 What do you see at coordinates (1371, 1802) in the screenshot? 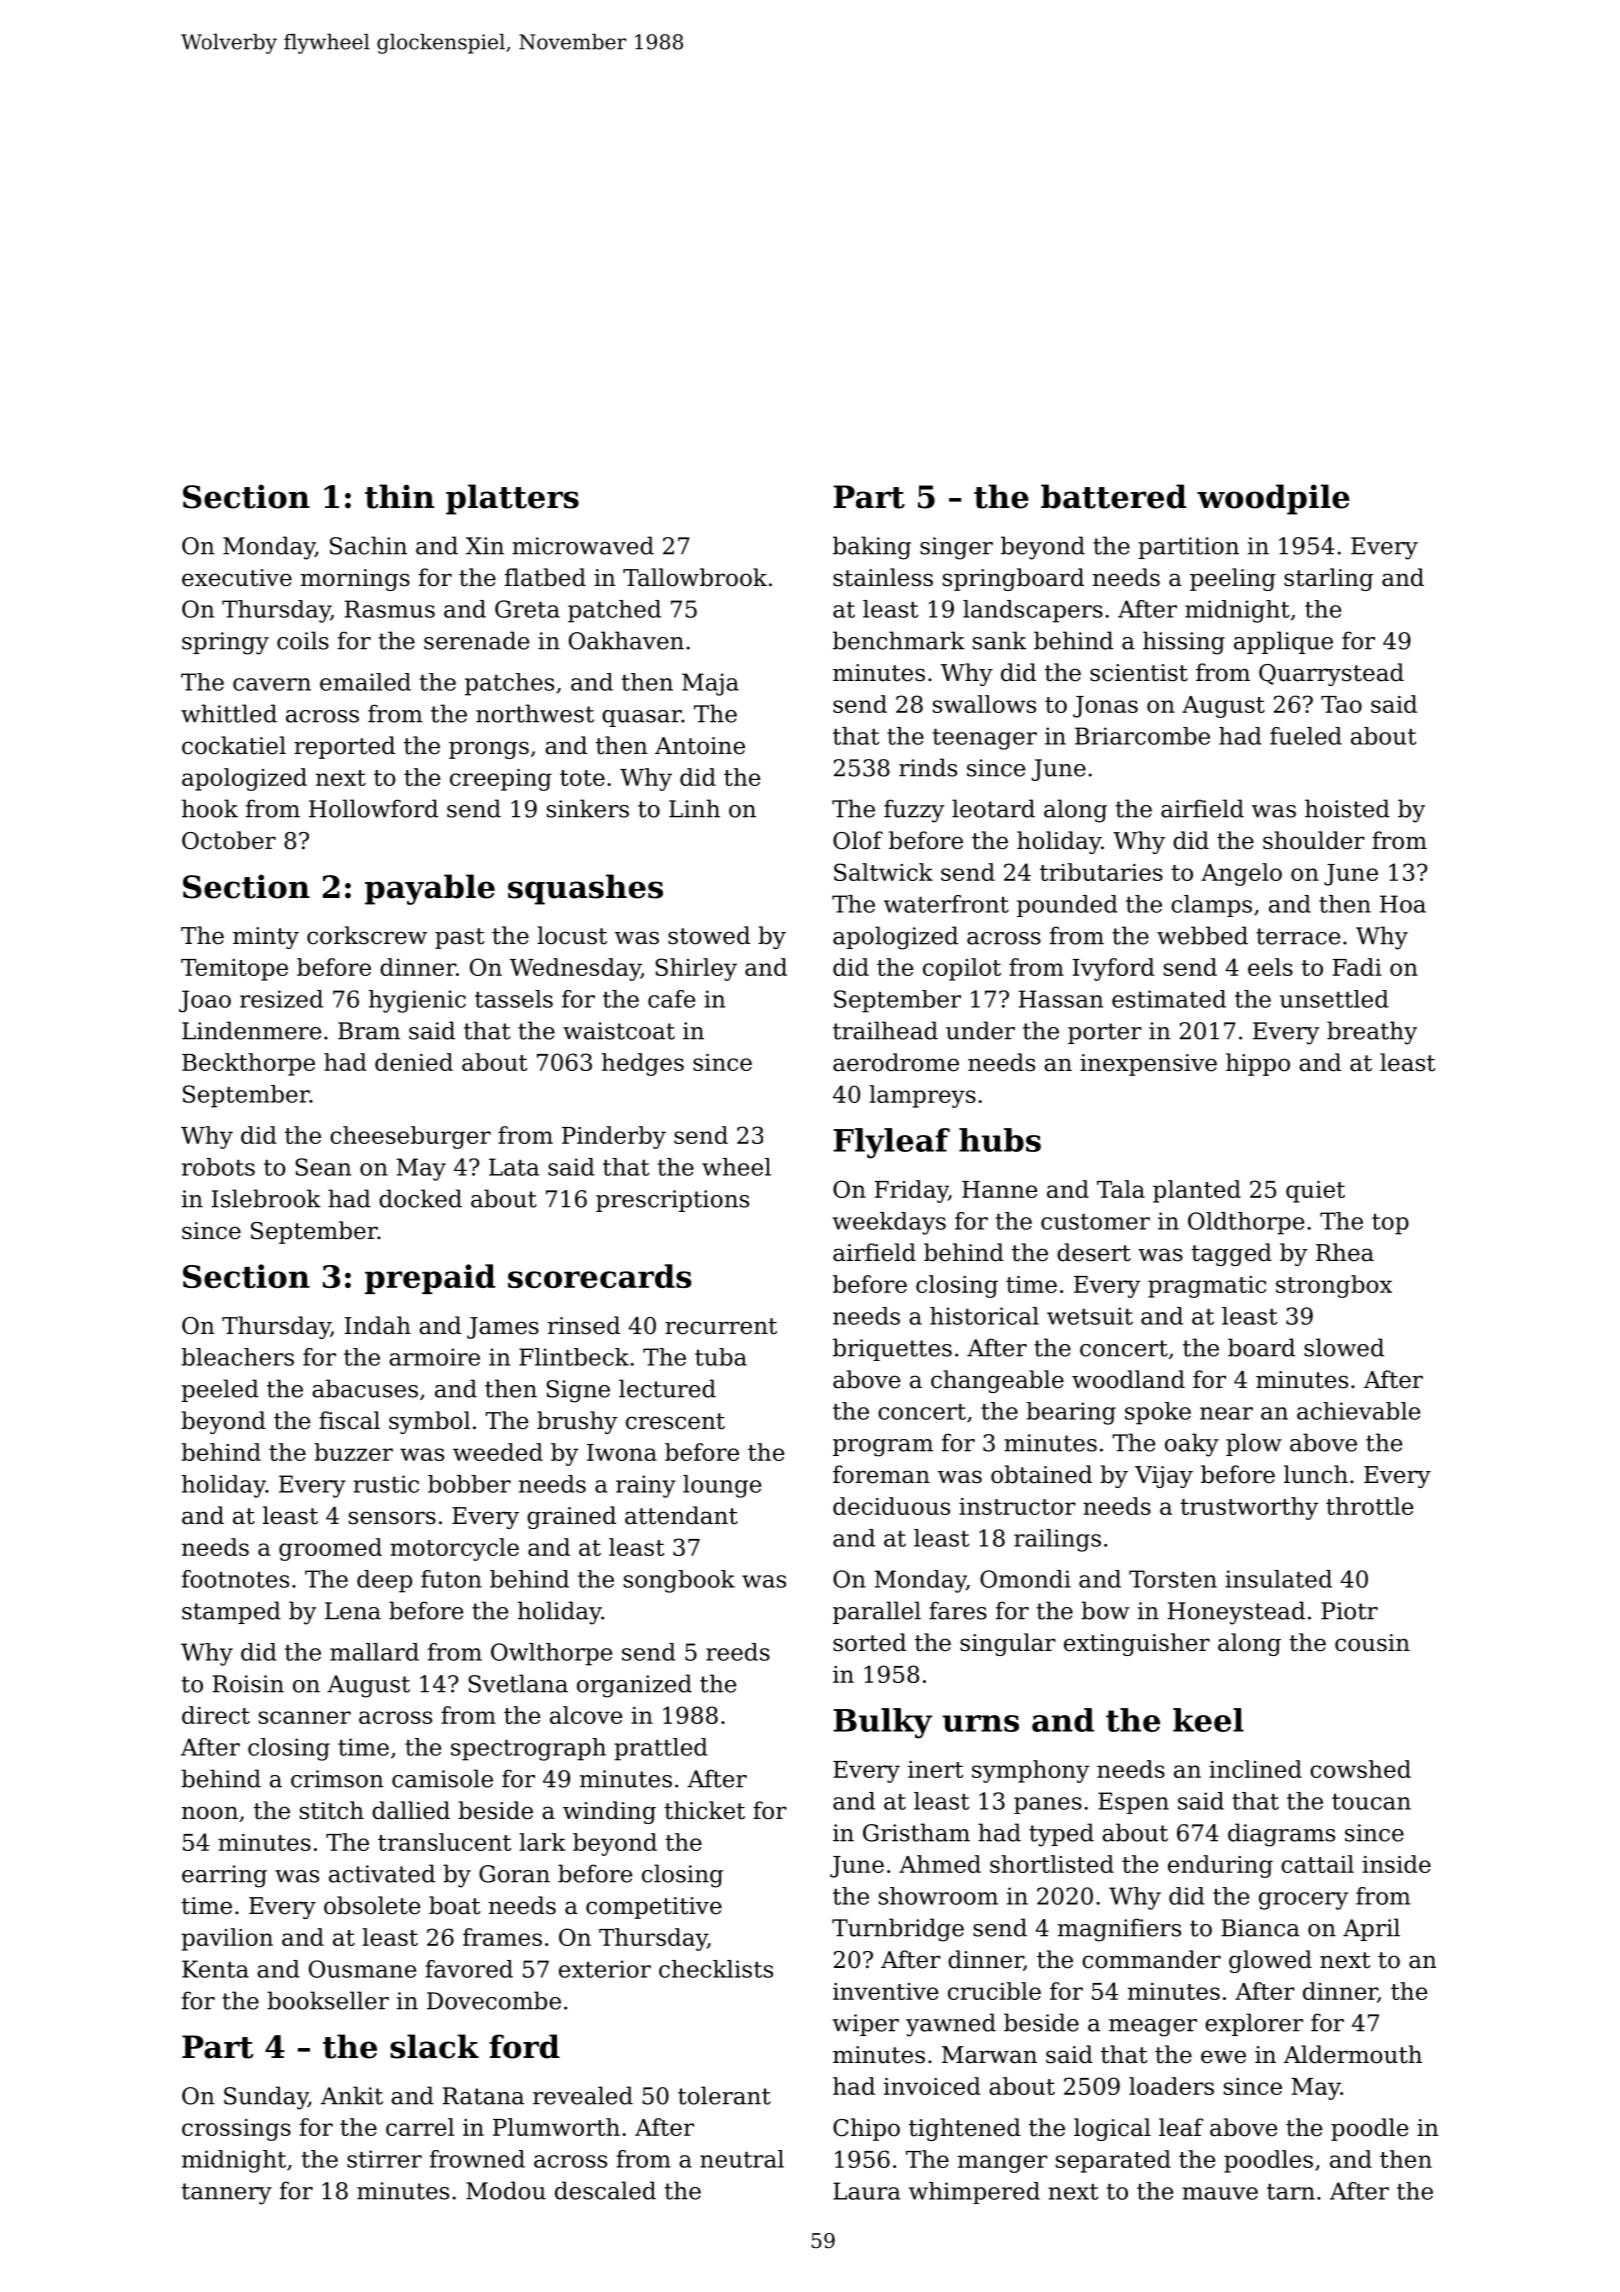
I see `toucan` at bounding box center [1371, 1802].
